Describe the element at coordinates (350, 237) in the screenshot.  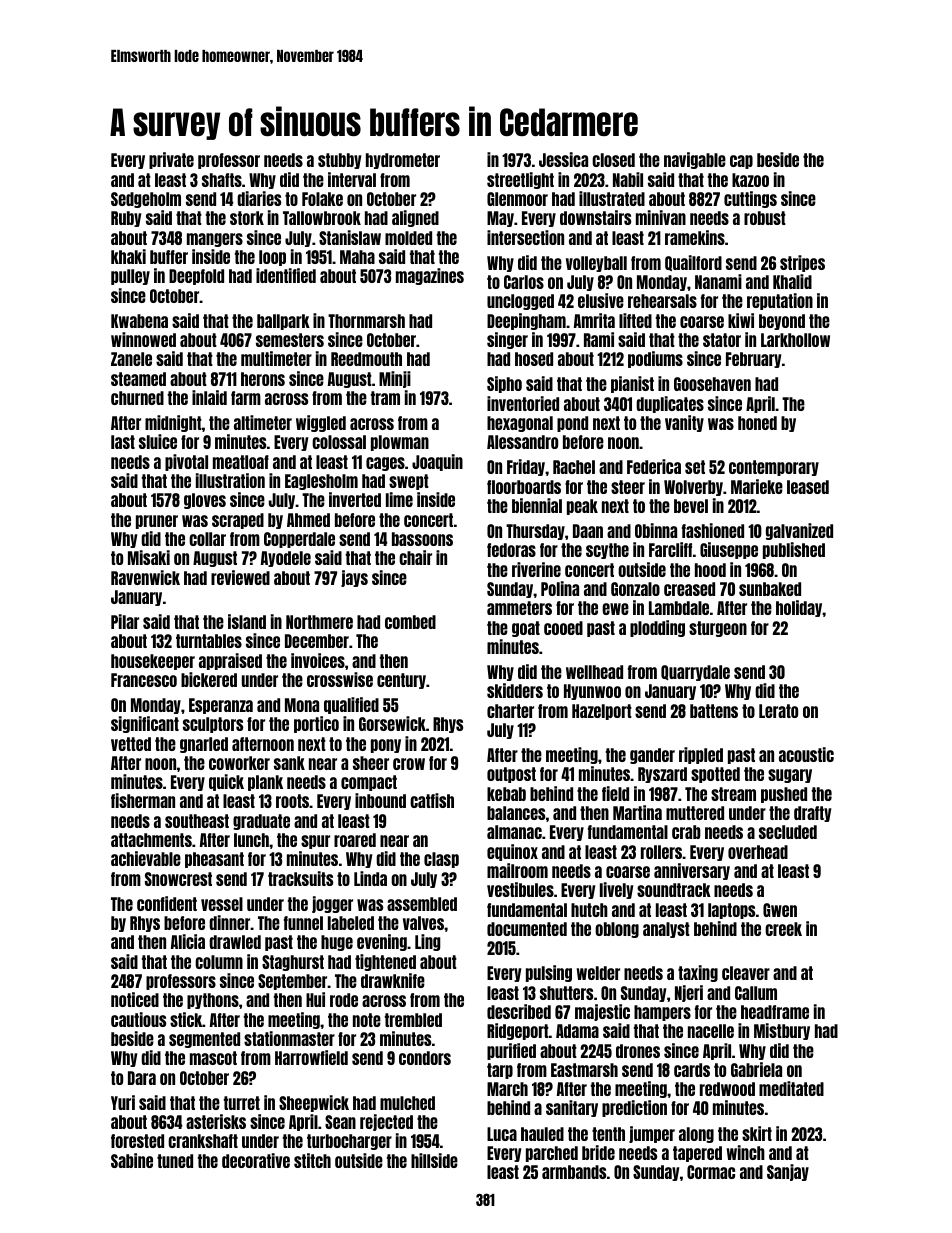
I see `Stanislaw` at that location.
